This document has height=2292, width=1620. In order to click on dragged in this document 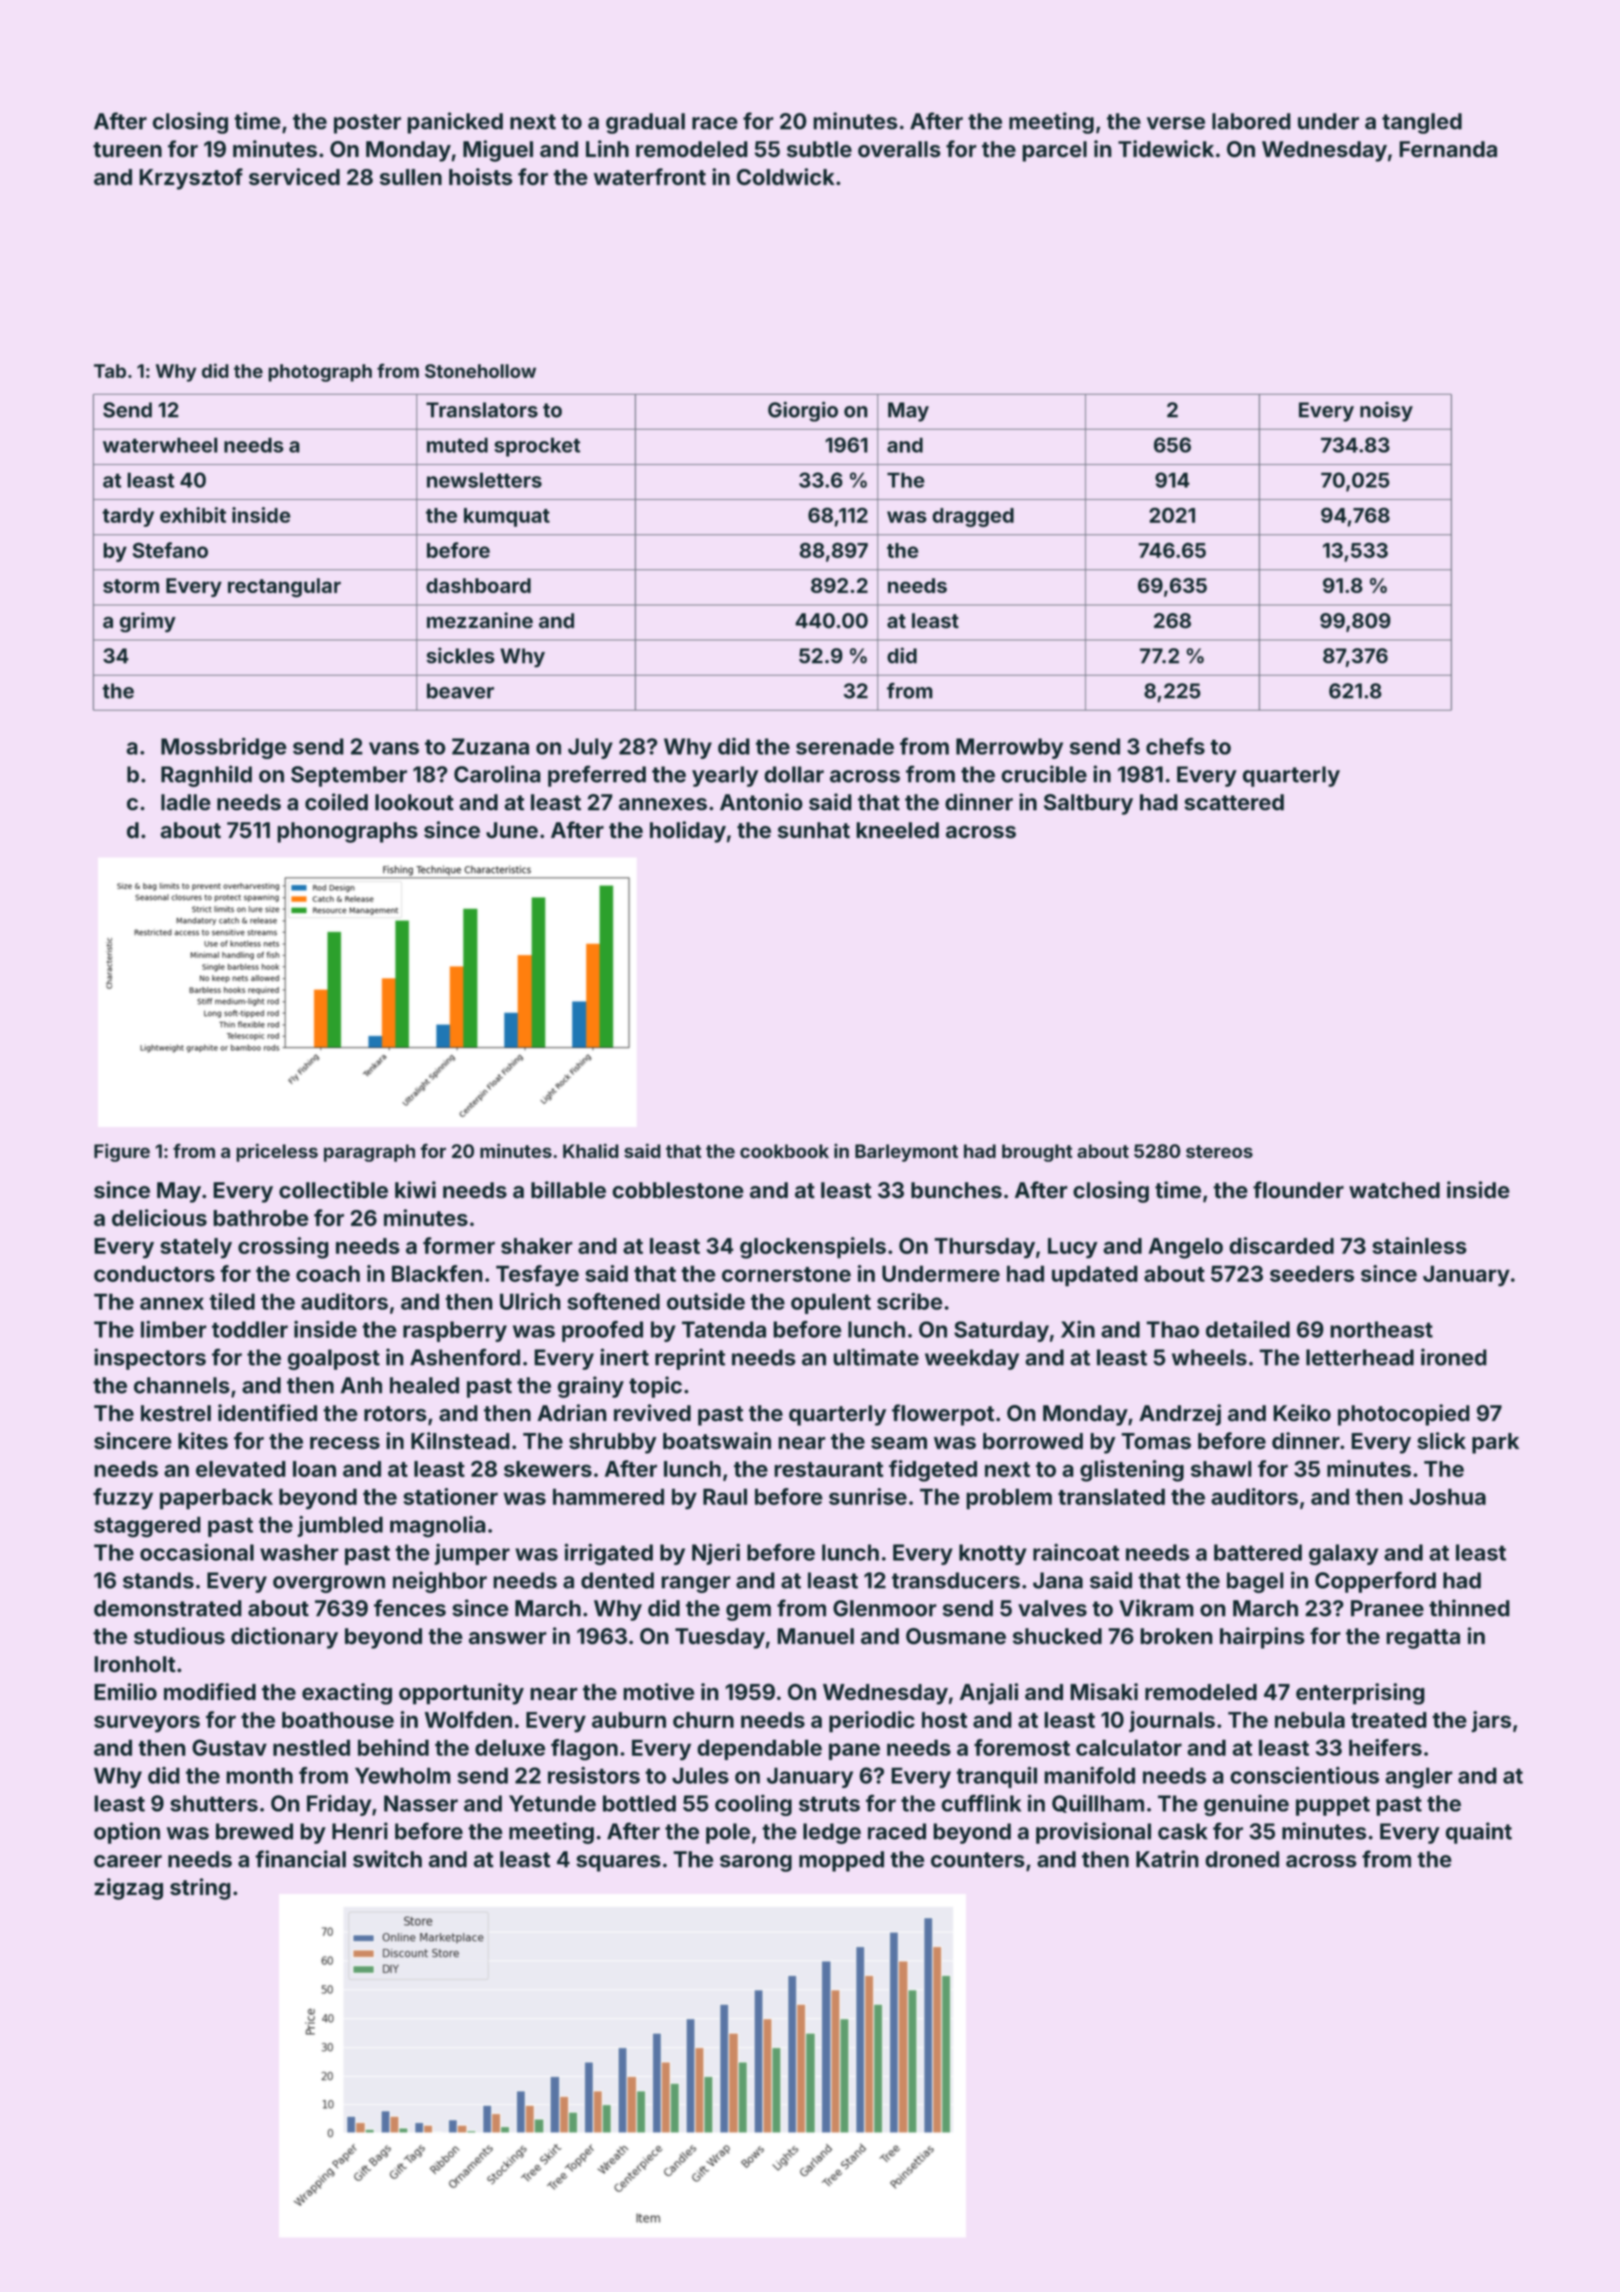, I will do `click(973, 517)`.
